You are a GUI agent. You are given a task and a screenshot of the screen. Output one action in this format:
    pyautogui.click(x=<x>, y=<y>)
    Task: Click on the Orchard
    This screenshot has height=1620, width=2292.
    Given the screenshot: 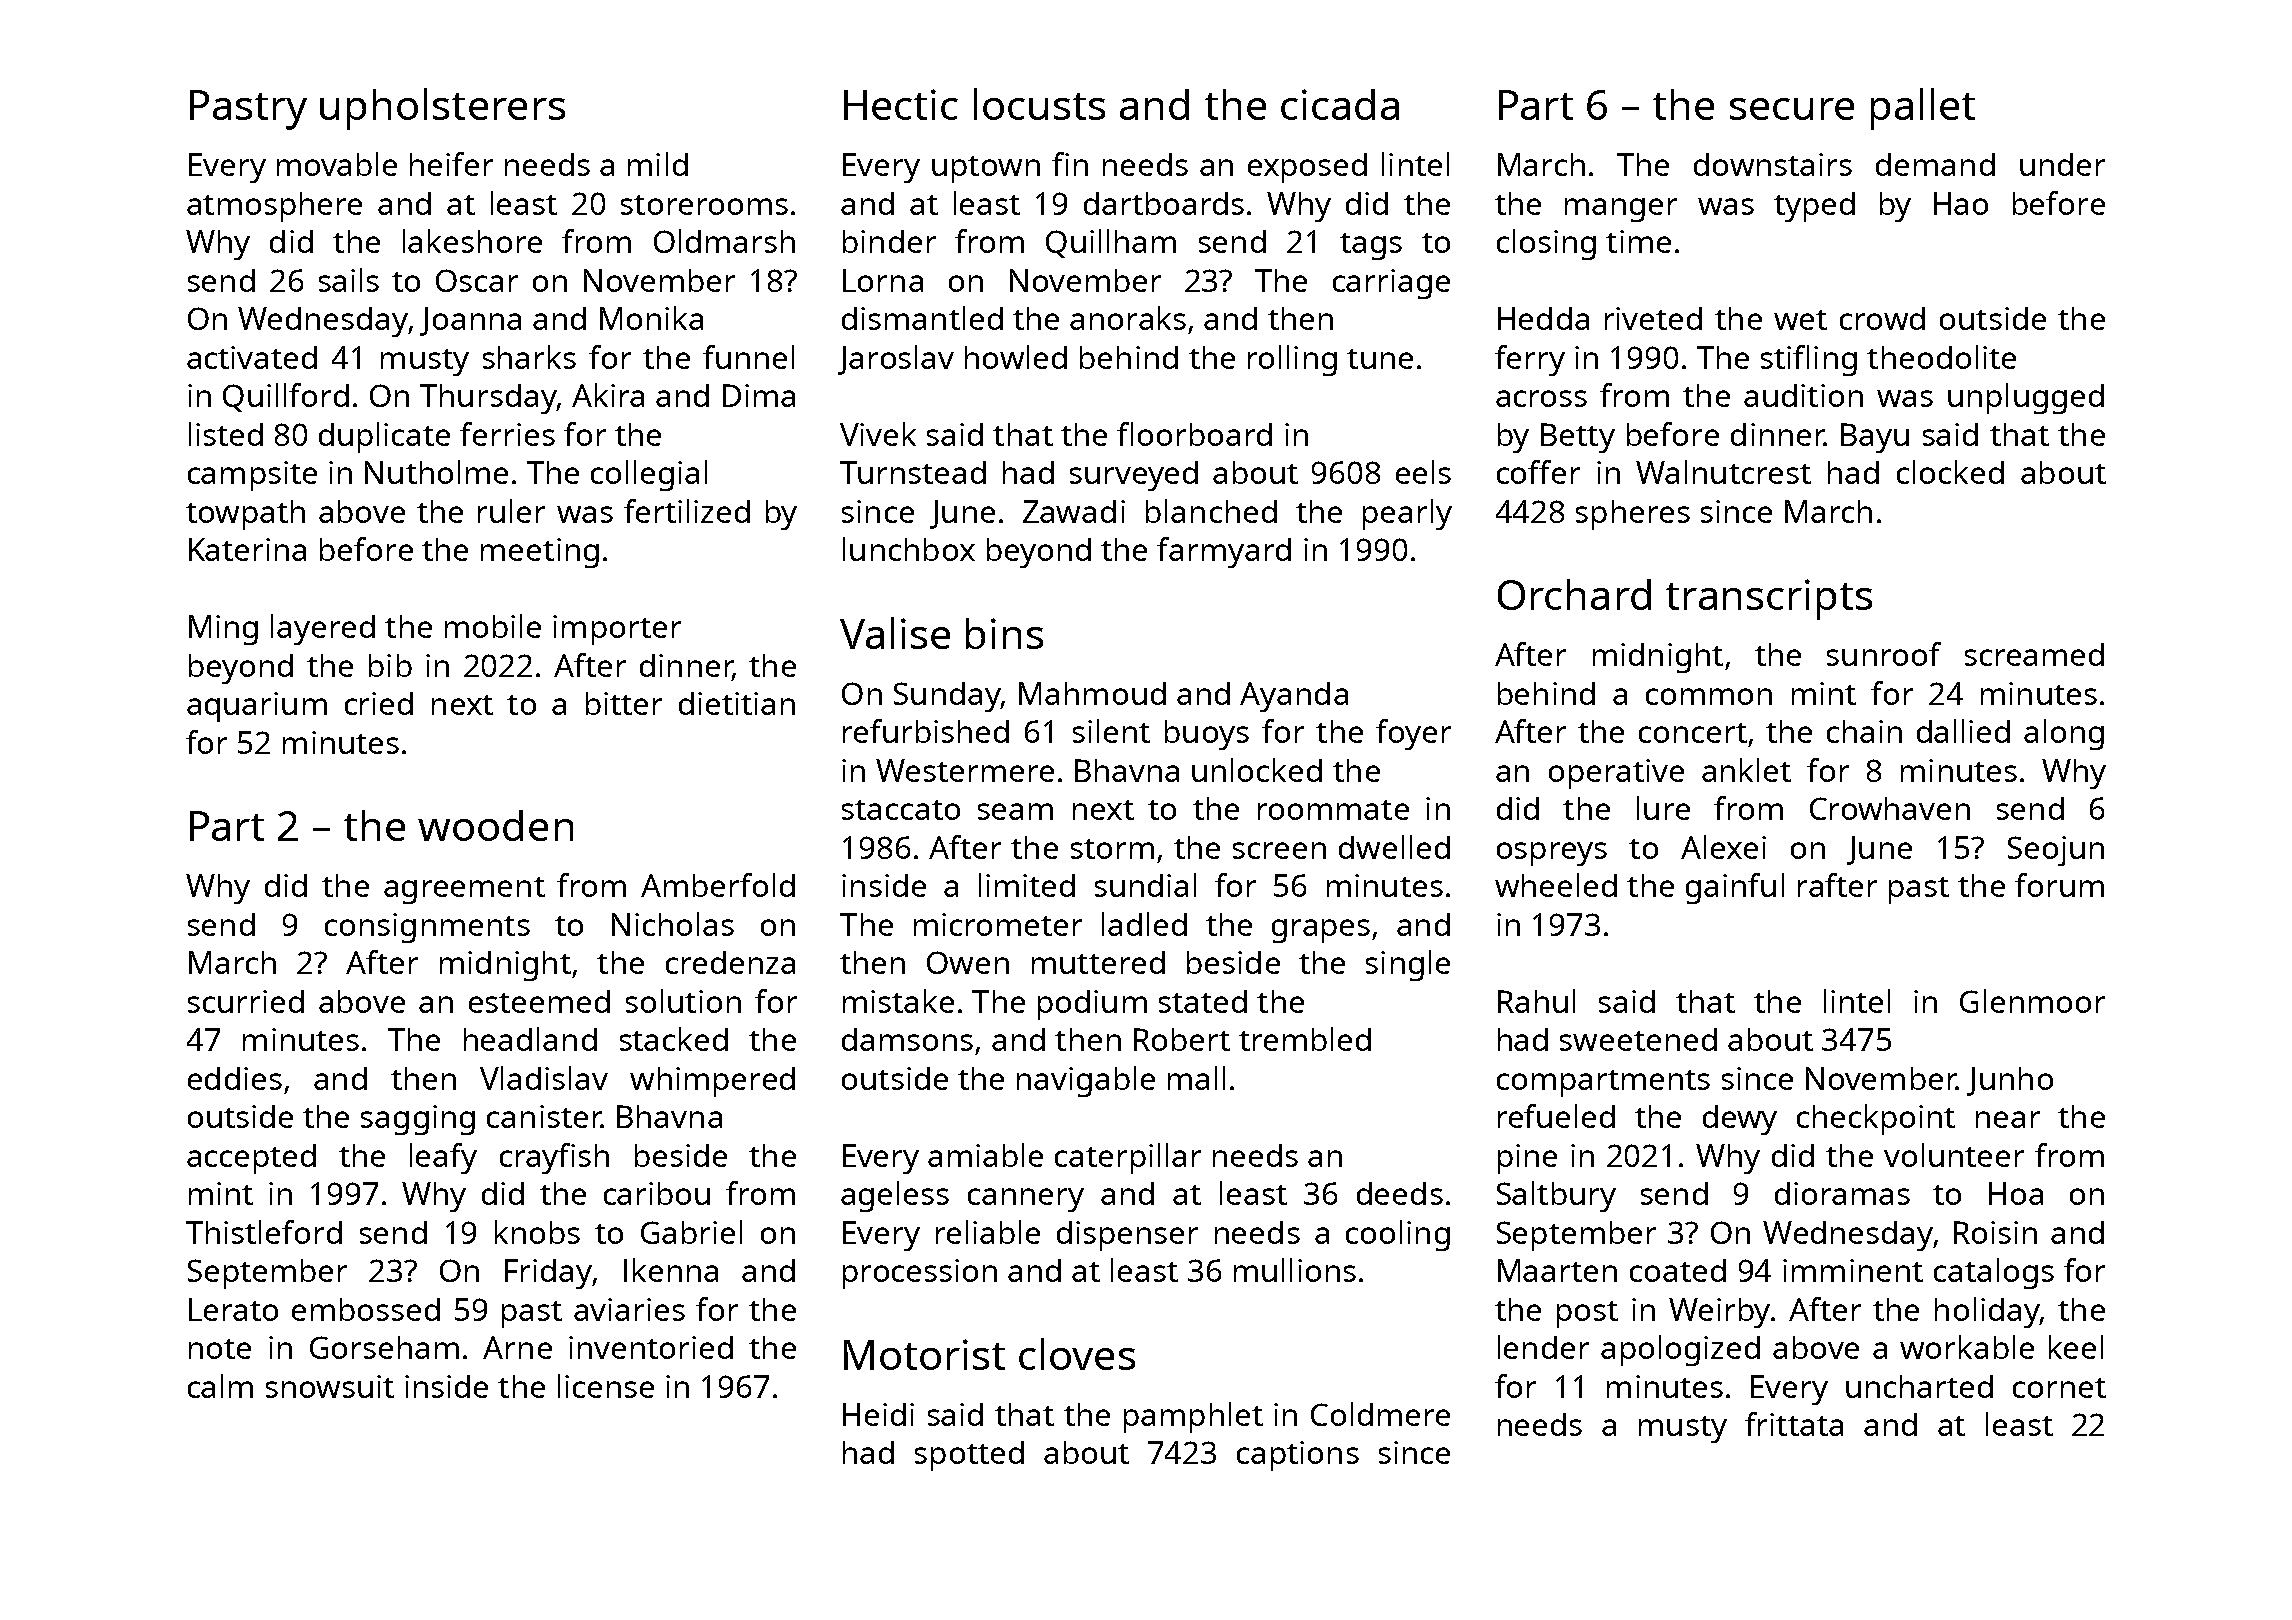 What is the action you would take?
    pyautogui.click(x=1574, y=594)
